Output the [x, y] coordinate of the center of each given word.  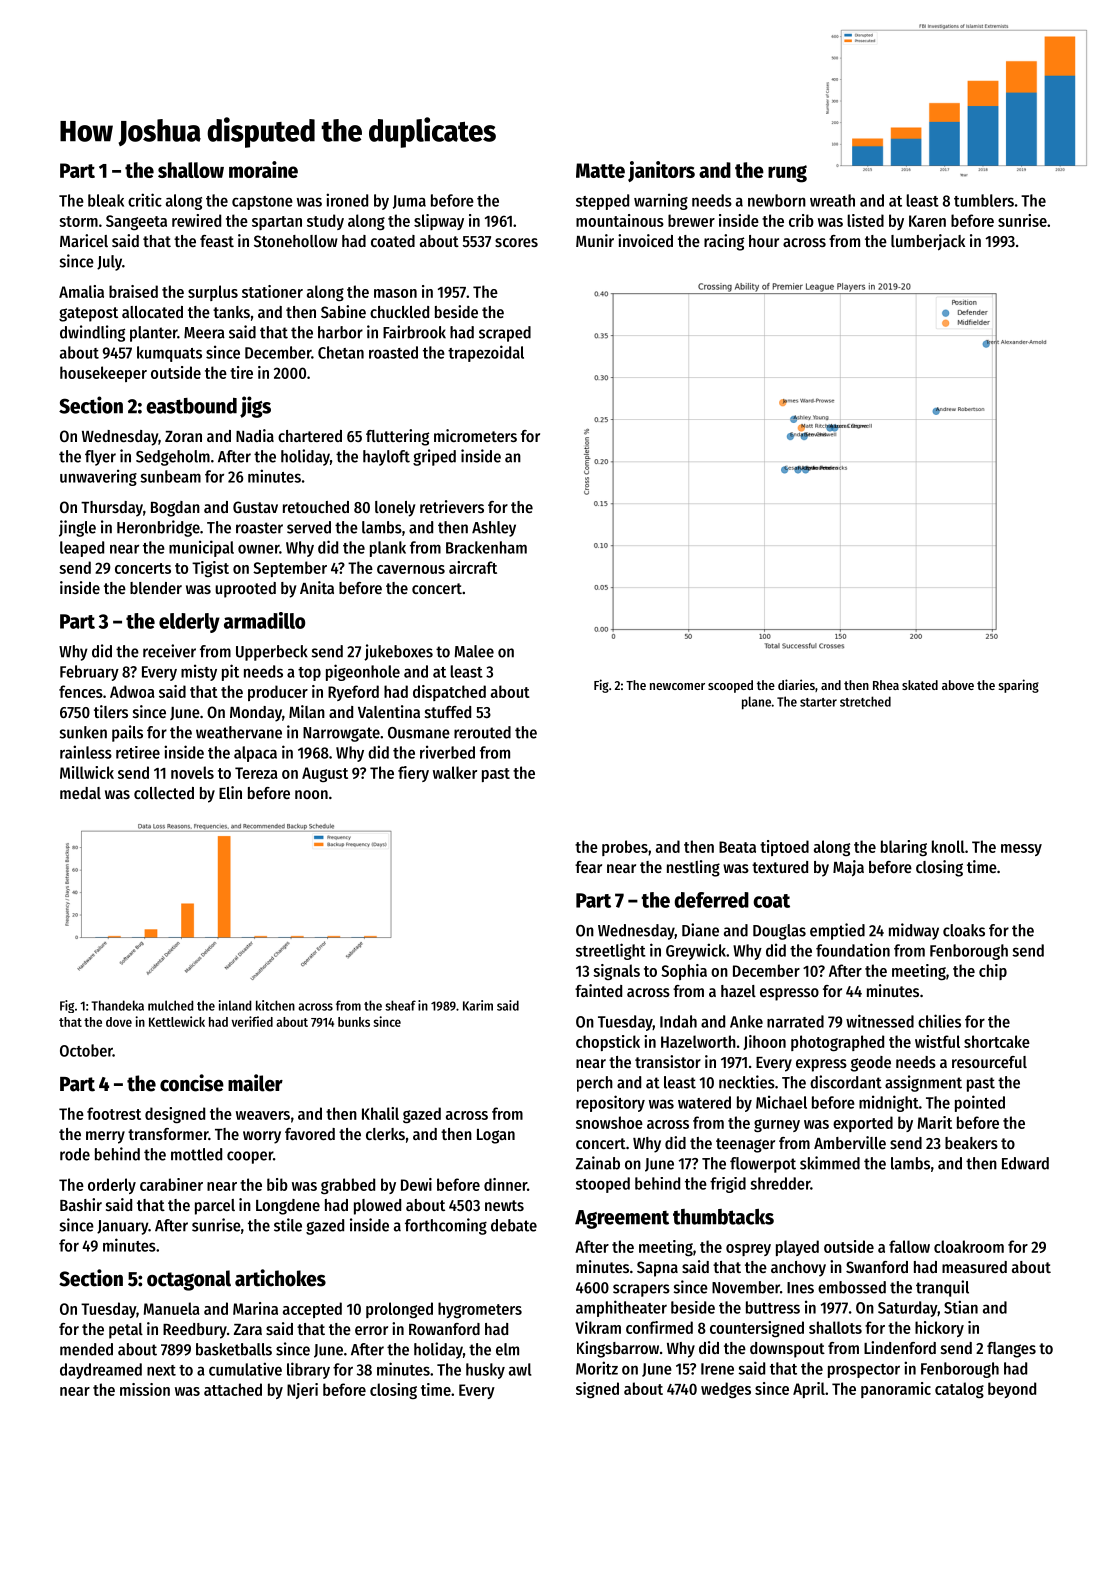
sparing [1019, 686]
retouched [316, 507]
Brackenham [486, 547]
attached [233, 1389]
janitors [661, 171]
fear [588, 867]
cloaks [964, 930]
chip [993, 972]
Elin [230, 792]
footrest [114, 1113]
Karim [478, 1005]
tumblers [984, 200]
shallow [191, 170]
